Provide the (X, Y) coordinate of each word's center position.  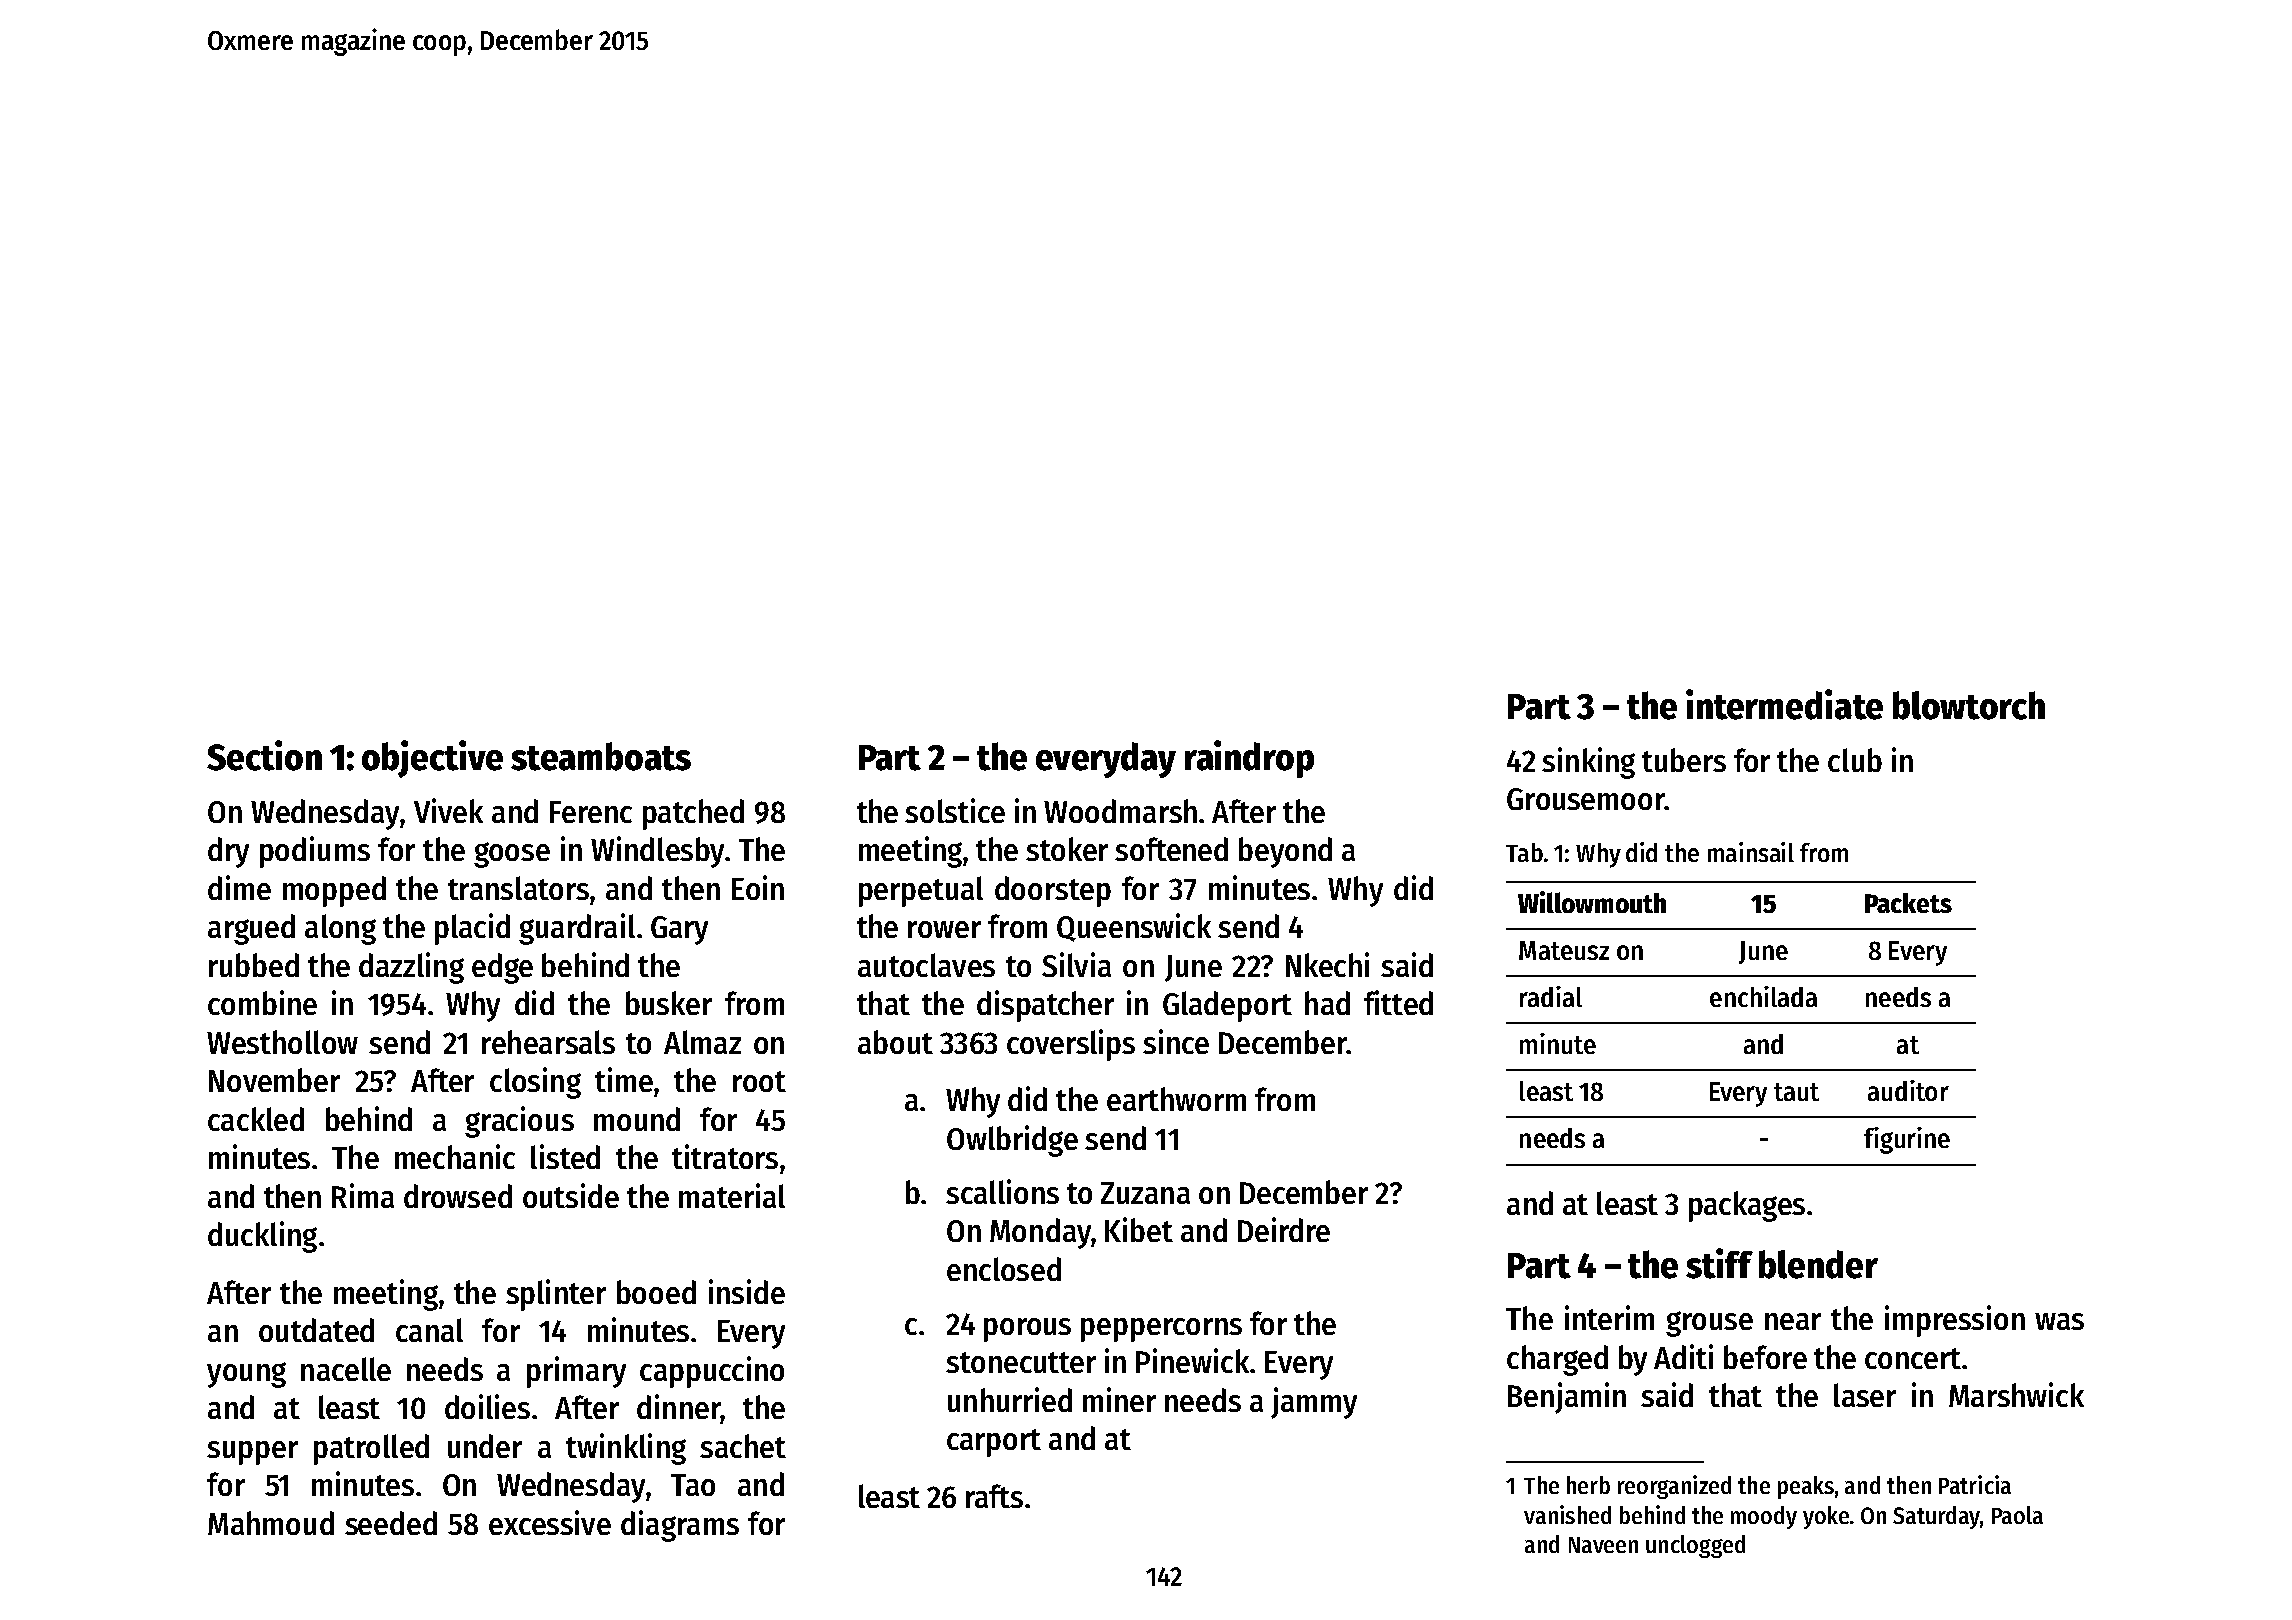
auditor (1908, 1090)
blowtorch (1969, 705)
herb (1588, 1485)
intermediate (1784, 704)
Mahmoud (271, 1523)
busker (669, 1003)
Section (264, 755)
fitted (1398, 1002)
